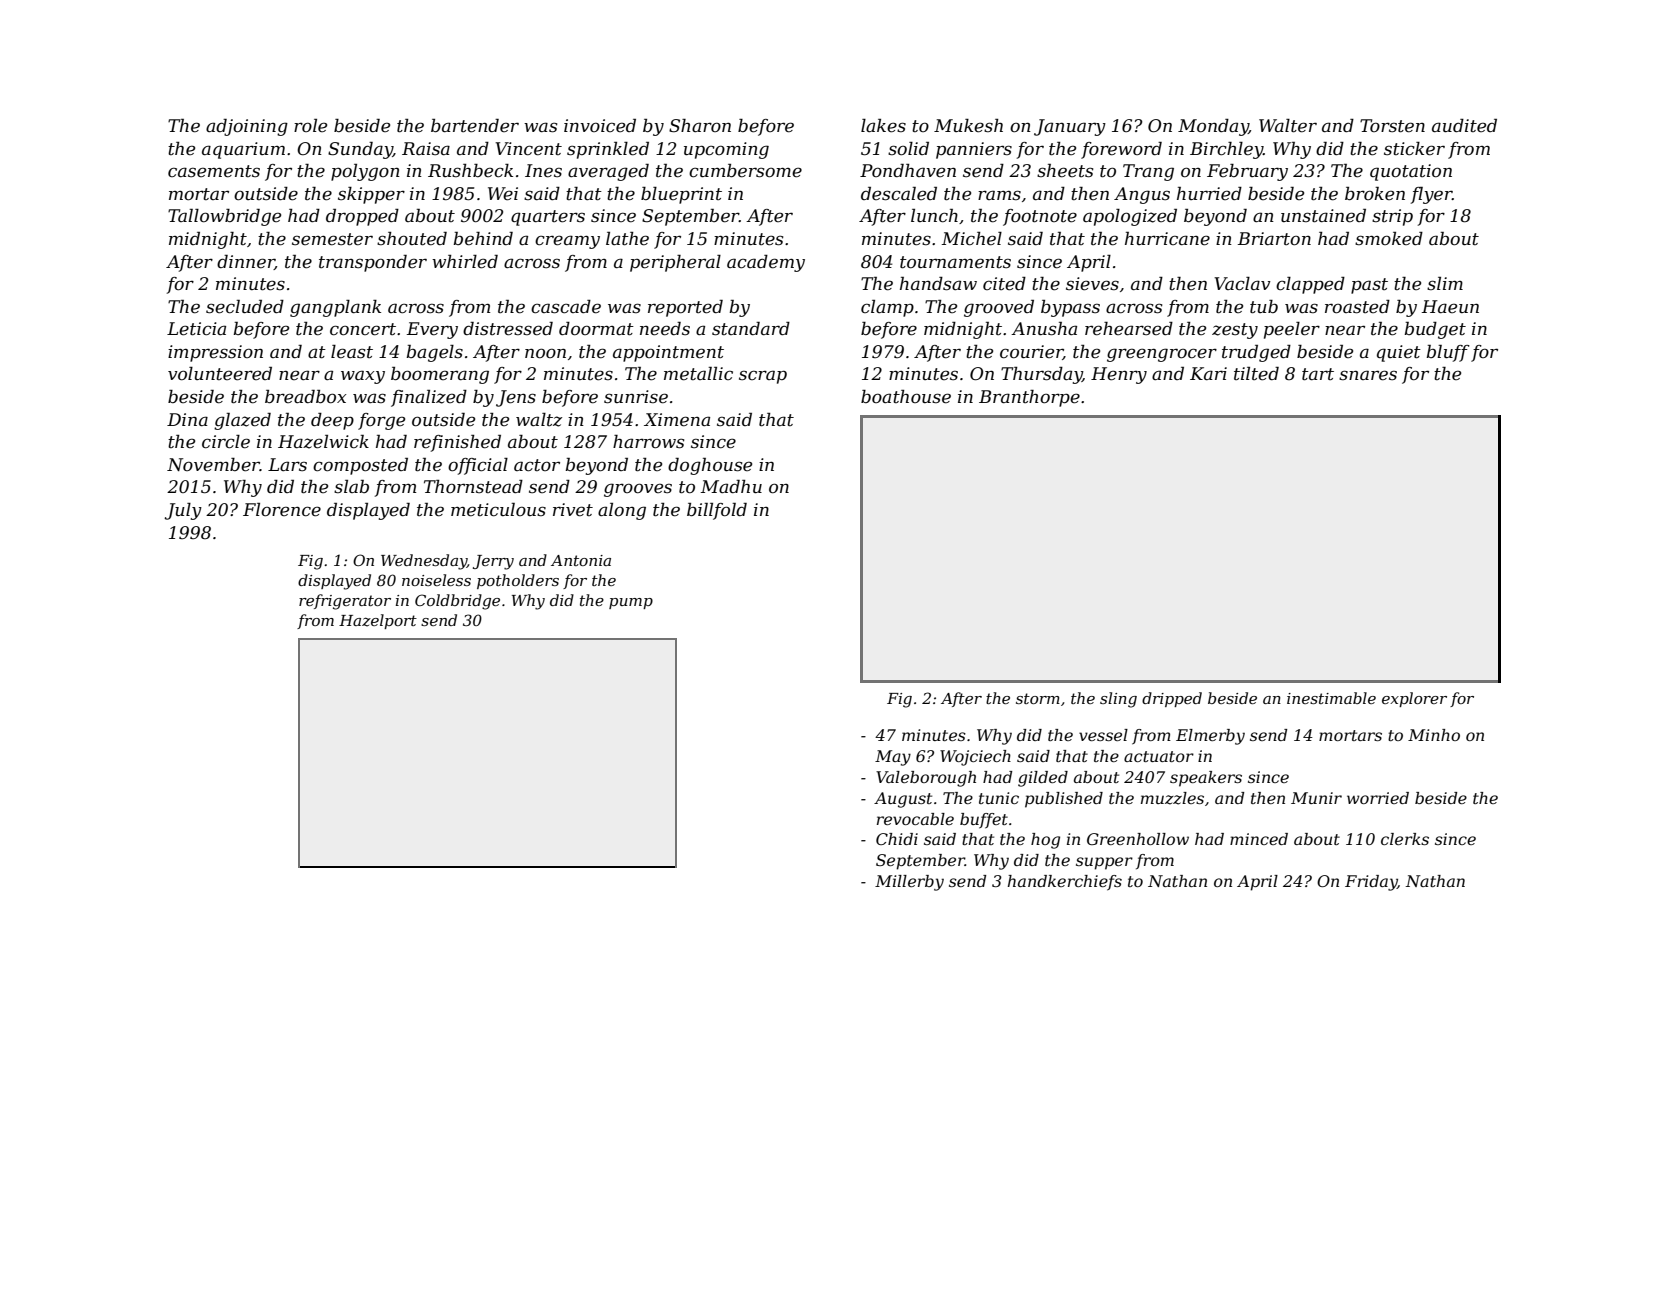  What do you see at coordinates (1065, 883) in the screenshot?
I see `handkerchiefs` at bounding box center [1065, 883].
